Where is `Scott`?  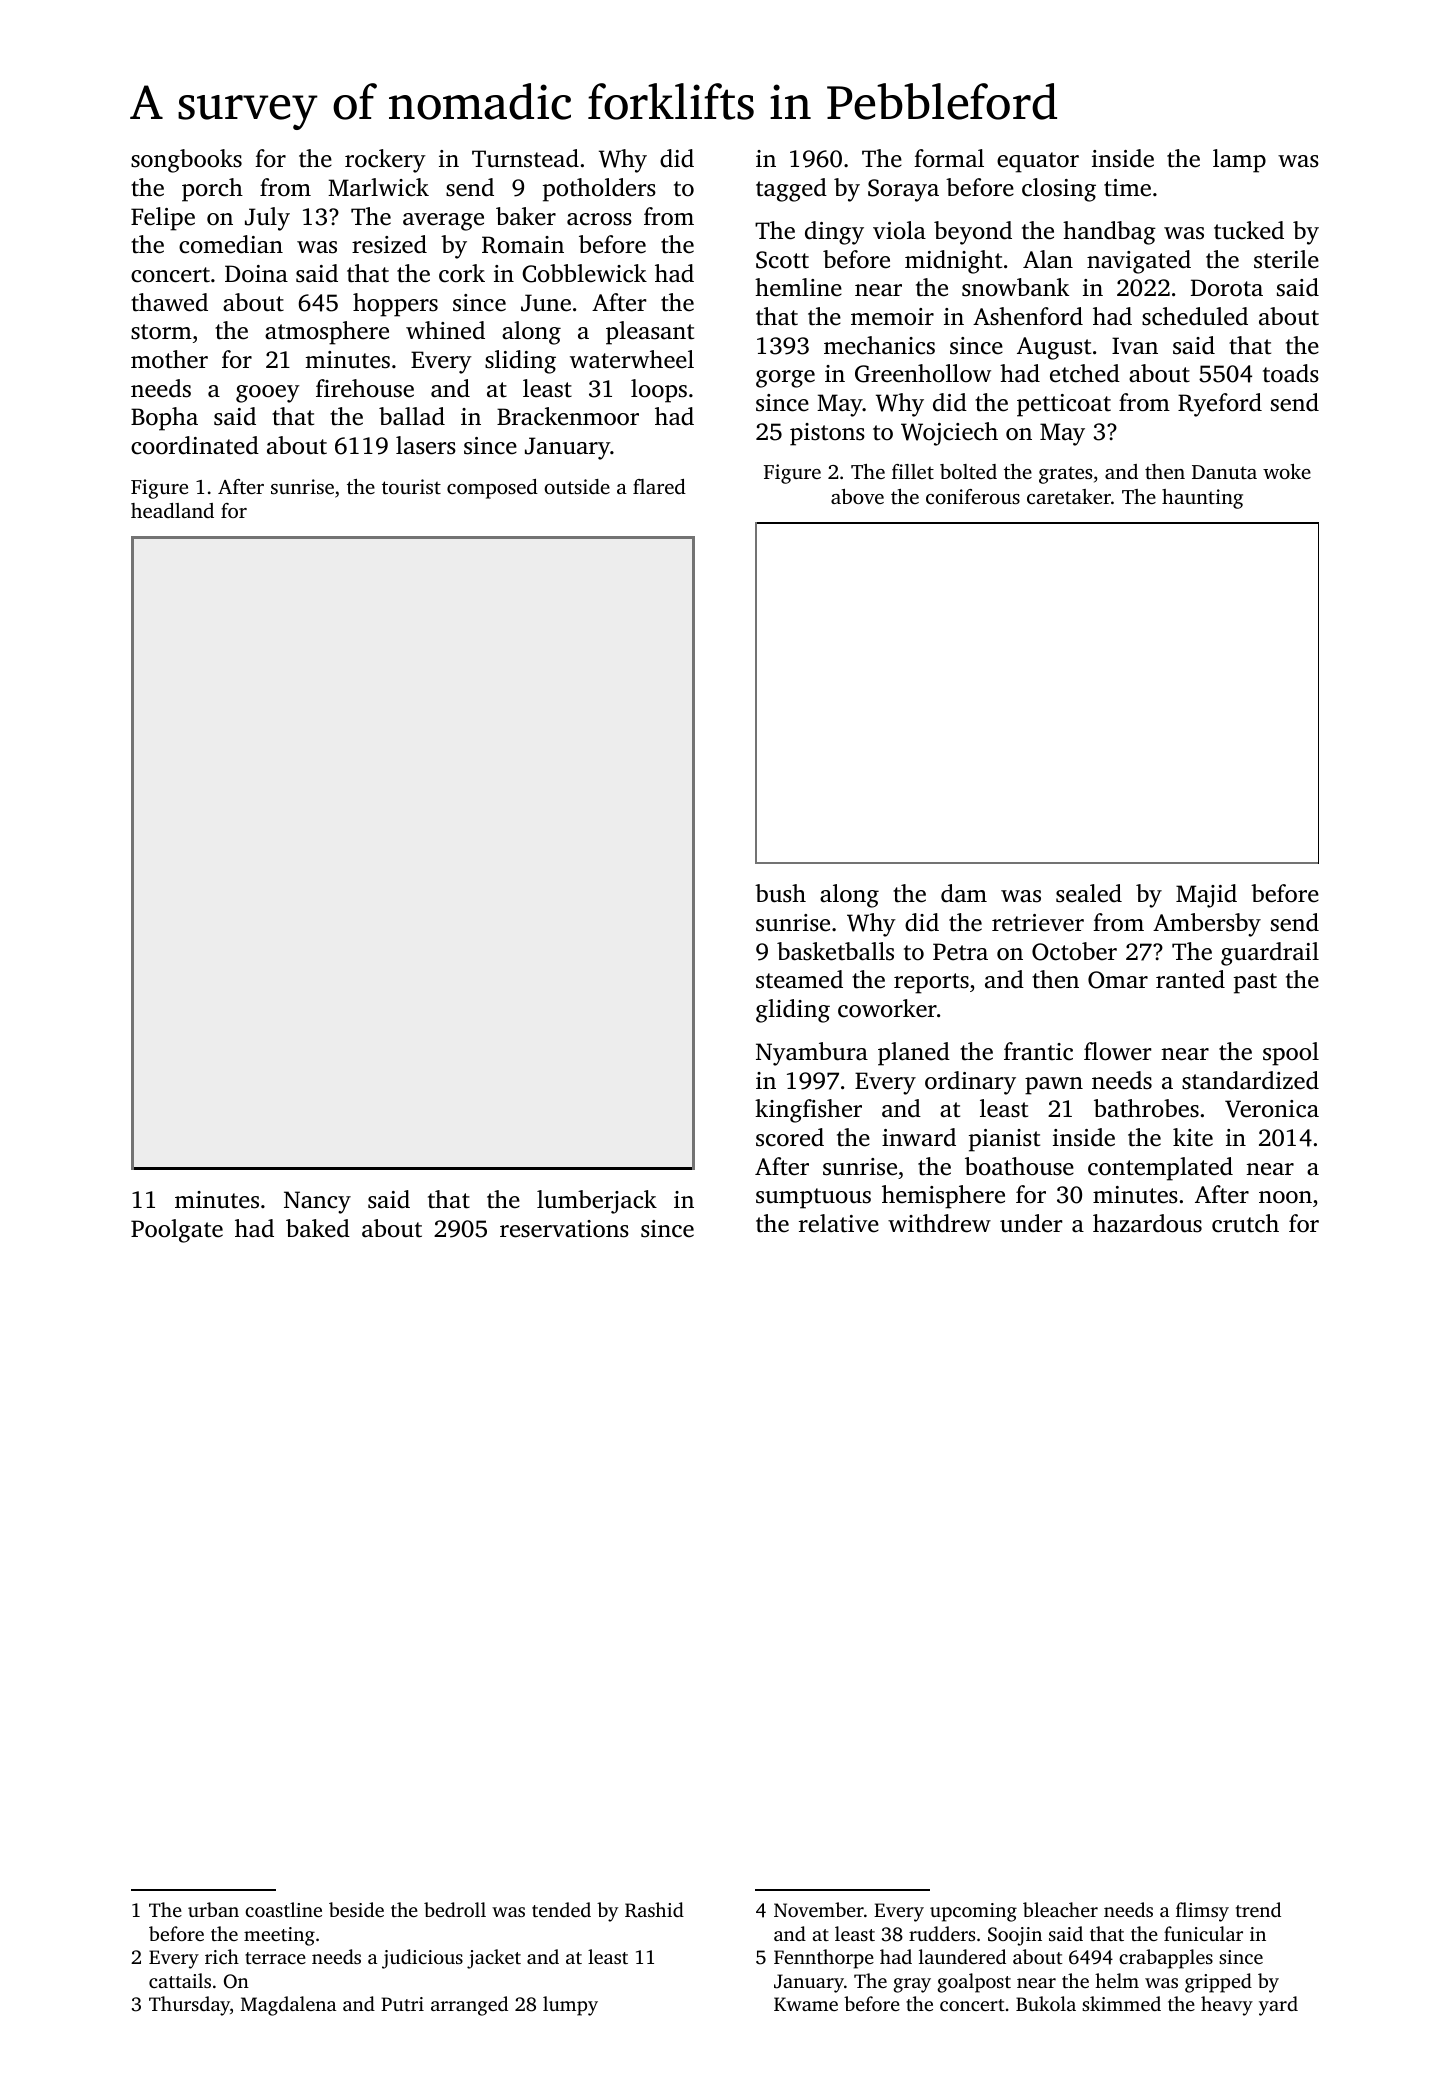 Scott is located at coordinates (782, 260).
